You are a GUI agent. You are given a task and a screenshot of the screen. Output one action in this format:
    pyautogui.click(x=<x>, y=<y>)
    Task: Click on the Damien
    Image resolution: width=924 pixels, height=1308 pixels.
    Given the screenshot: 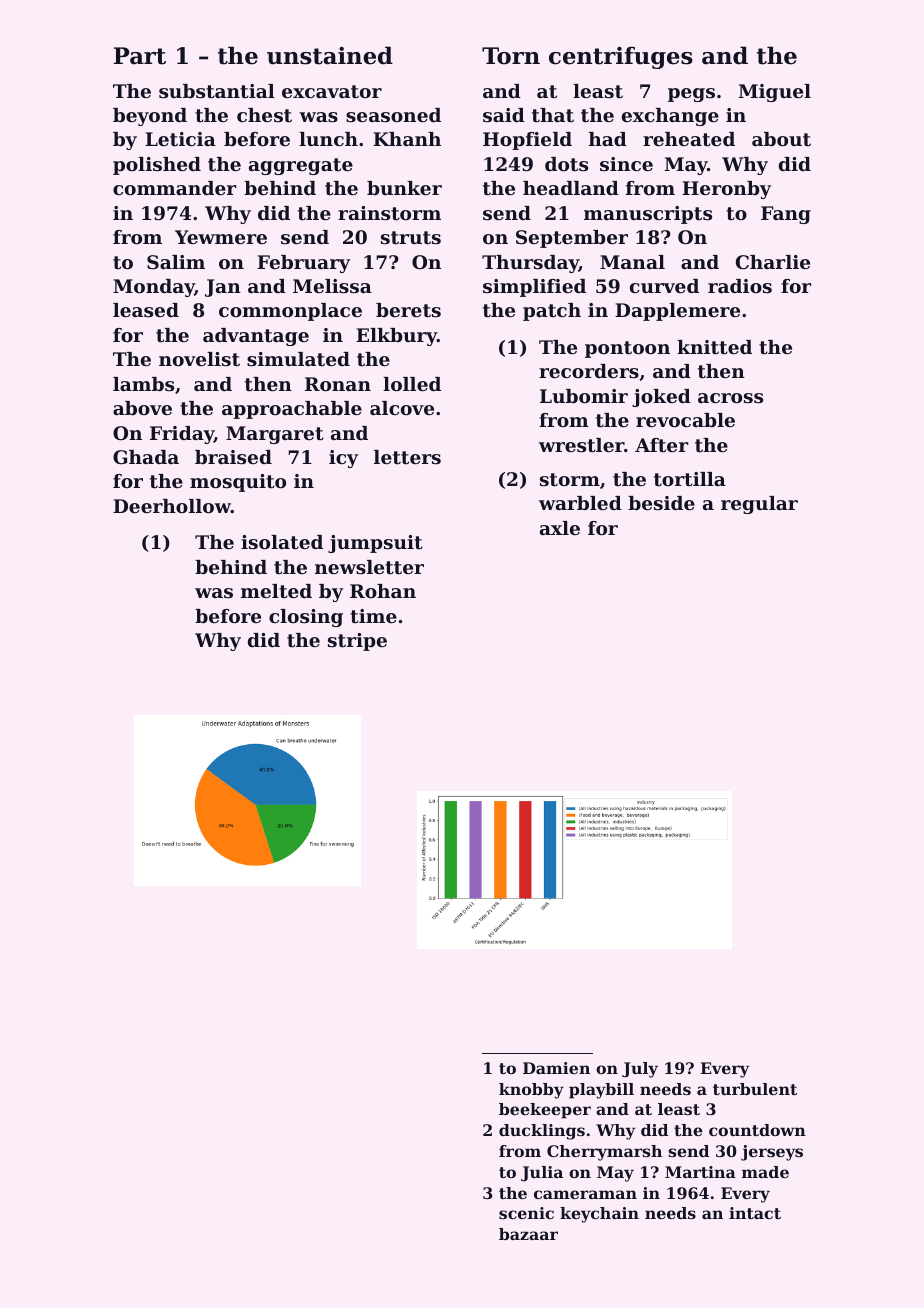 What is the action you would take?
    pyautogui.click(x=556, y=1068)
